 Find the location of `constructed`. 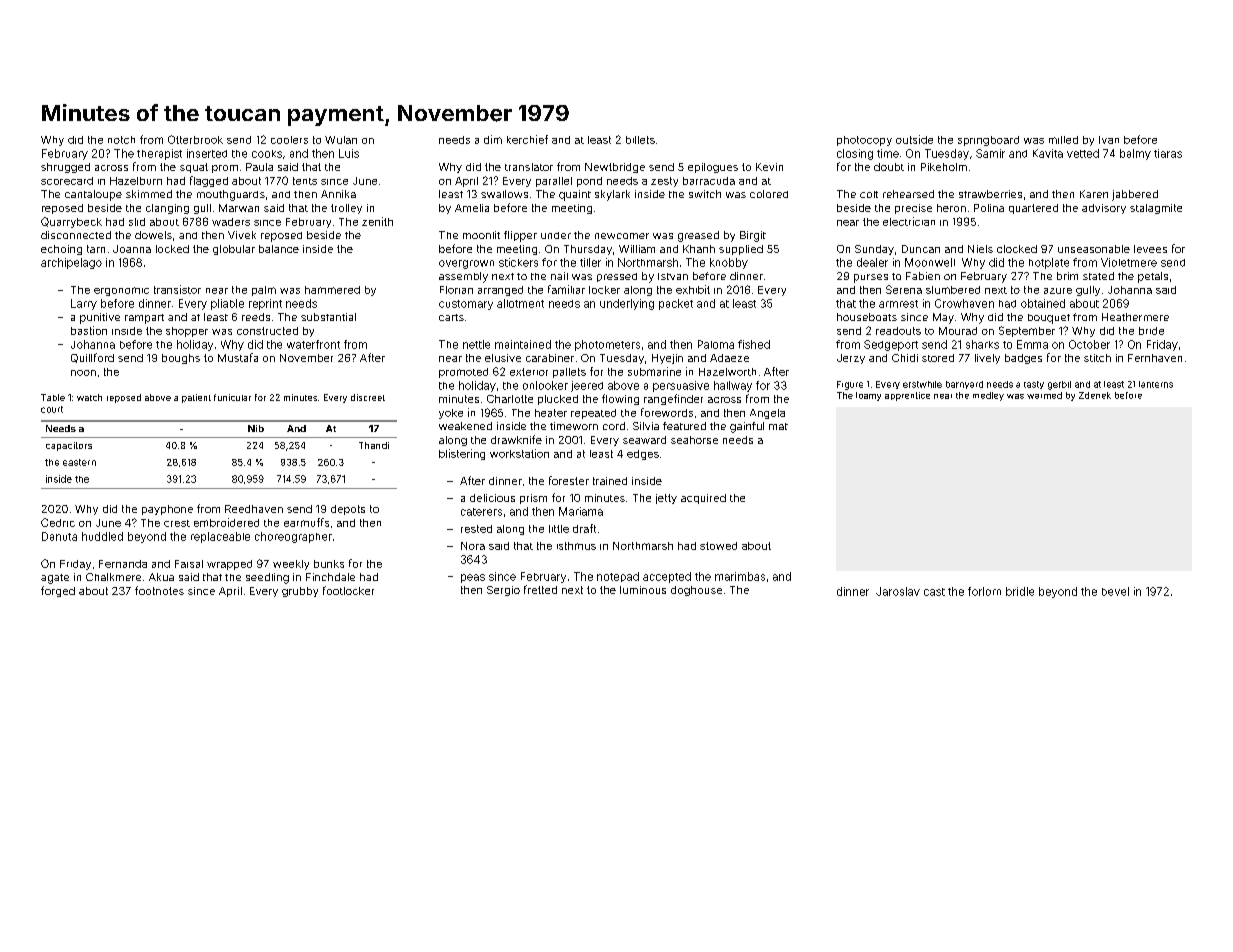

constructed is located at coordinates (267, 331).
